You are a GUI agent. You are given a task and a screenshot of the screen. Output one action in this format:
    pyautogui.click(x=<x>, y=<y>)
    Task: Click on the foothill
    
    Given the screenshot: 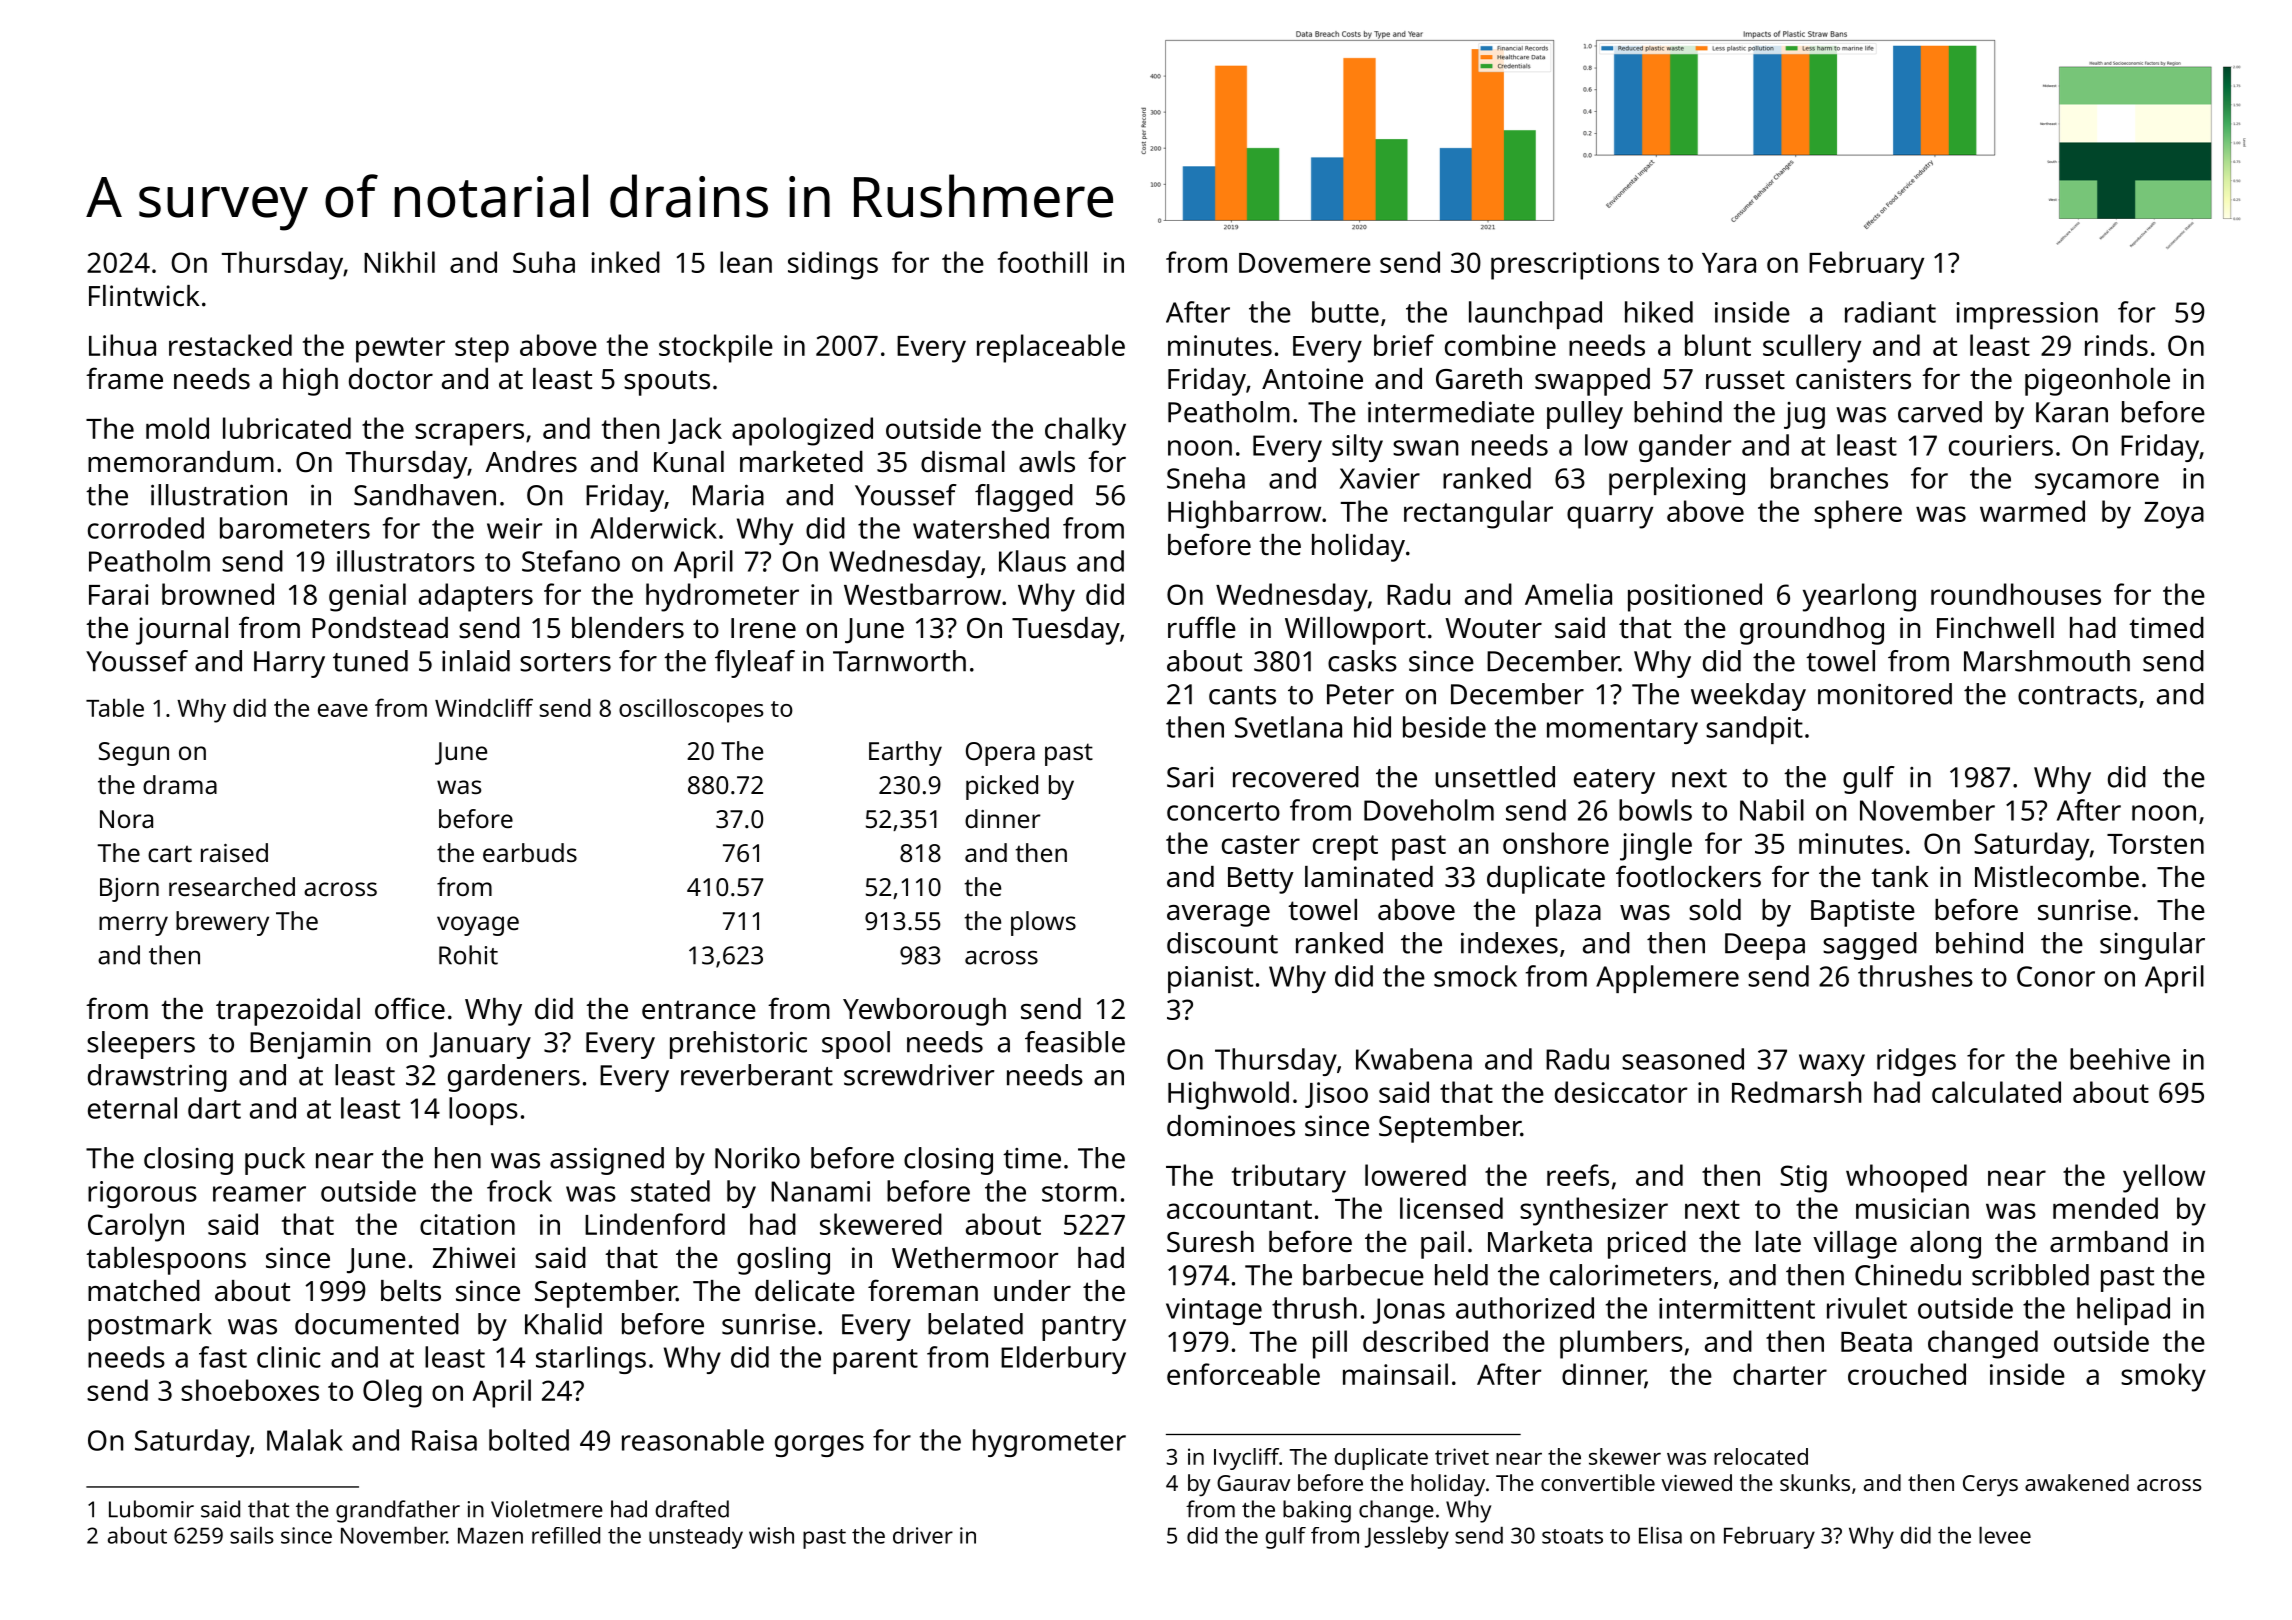 What is the action you would take?
    pyautogui.click(x=1042, y=262)
